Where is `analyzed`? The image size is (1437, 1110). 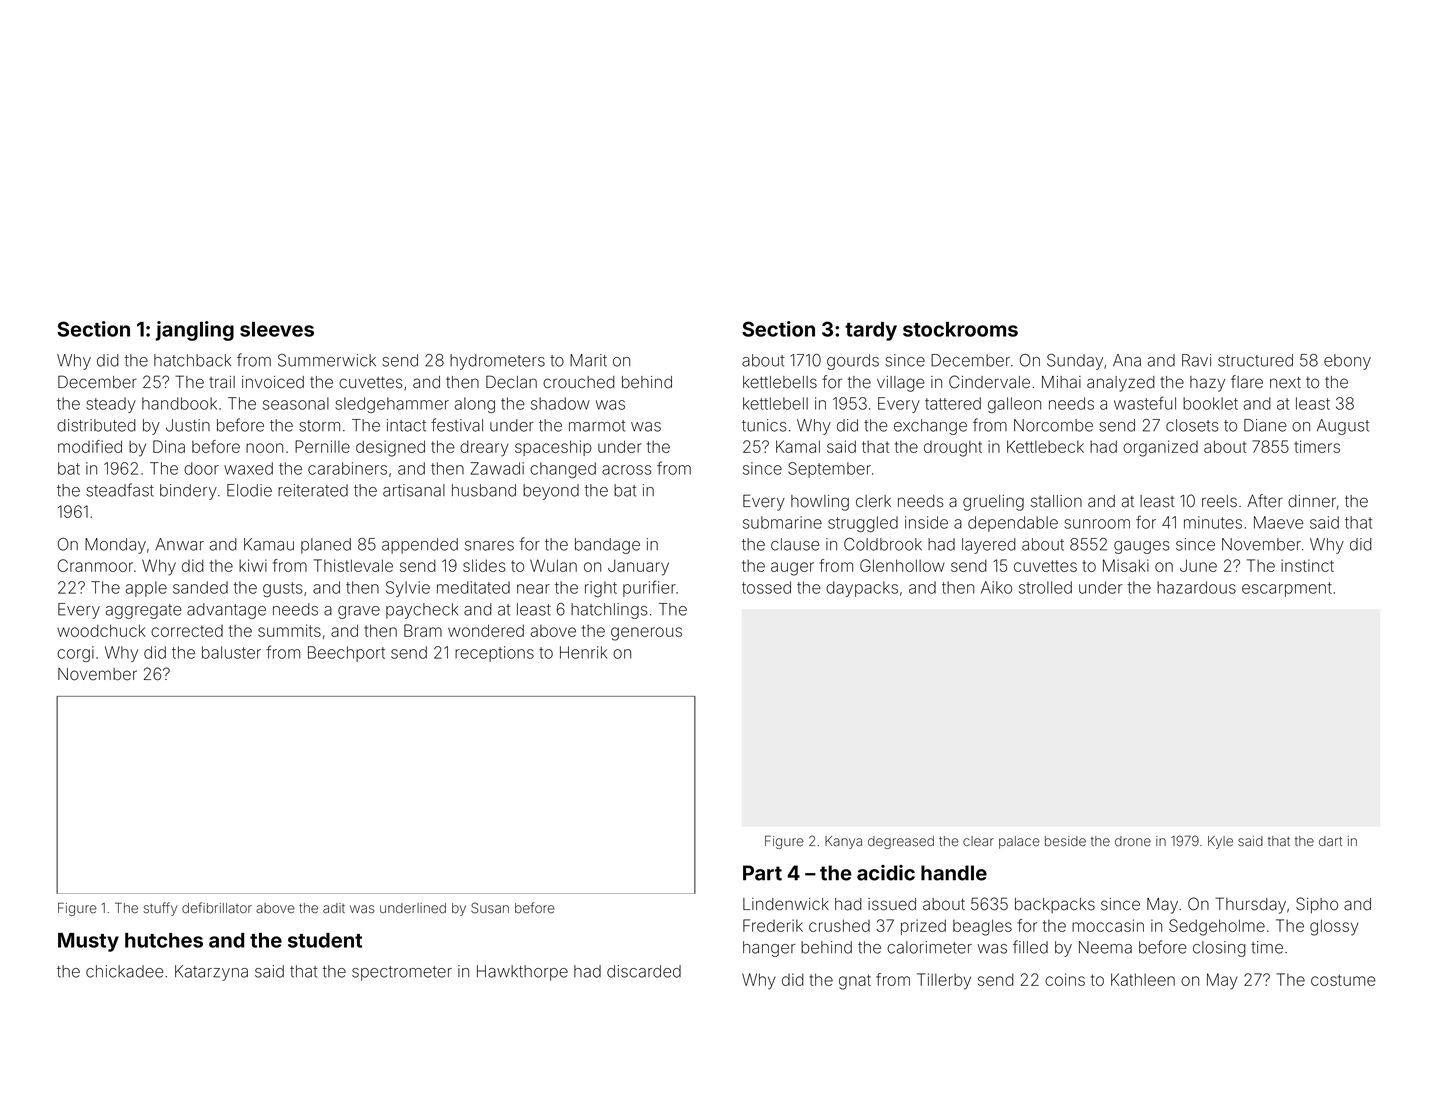
analyzed is located at coordinates (1121, 384).
